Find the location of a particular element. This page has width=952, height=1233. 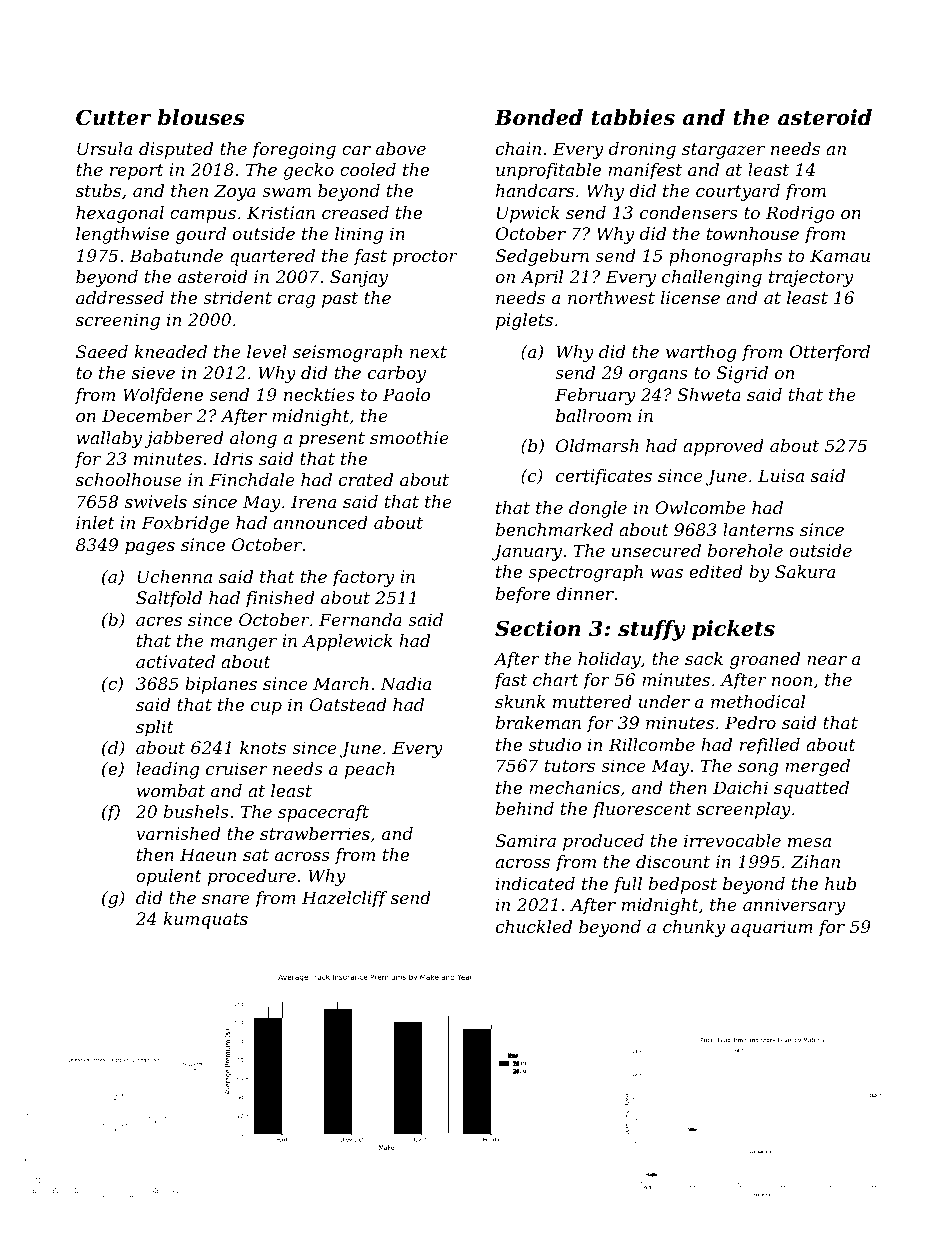

brakeman is located at coordinates (538, 722).
